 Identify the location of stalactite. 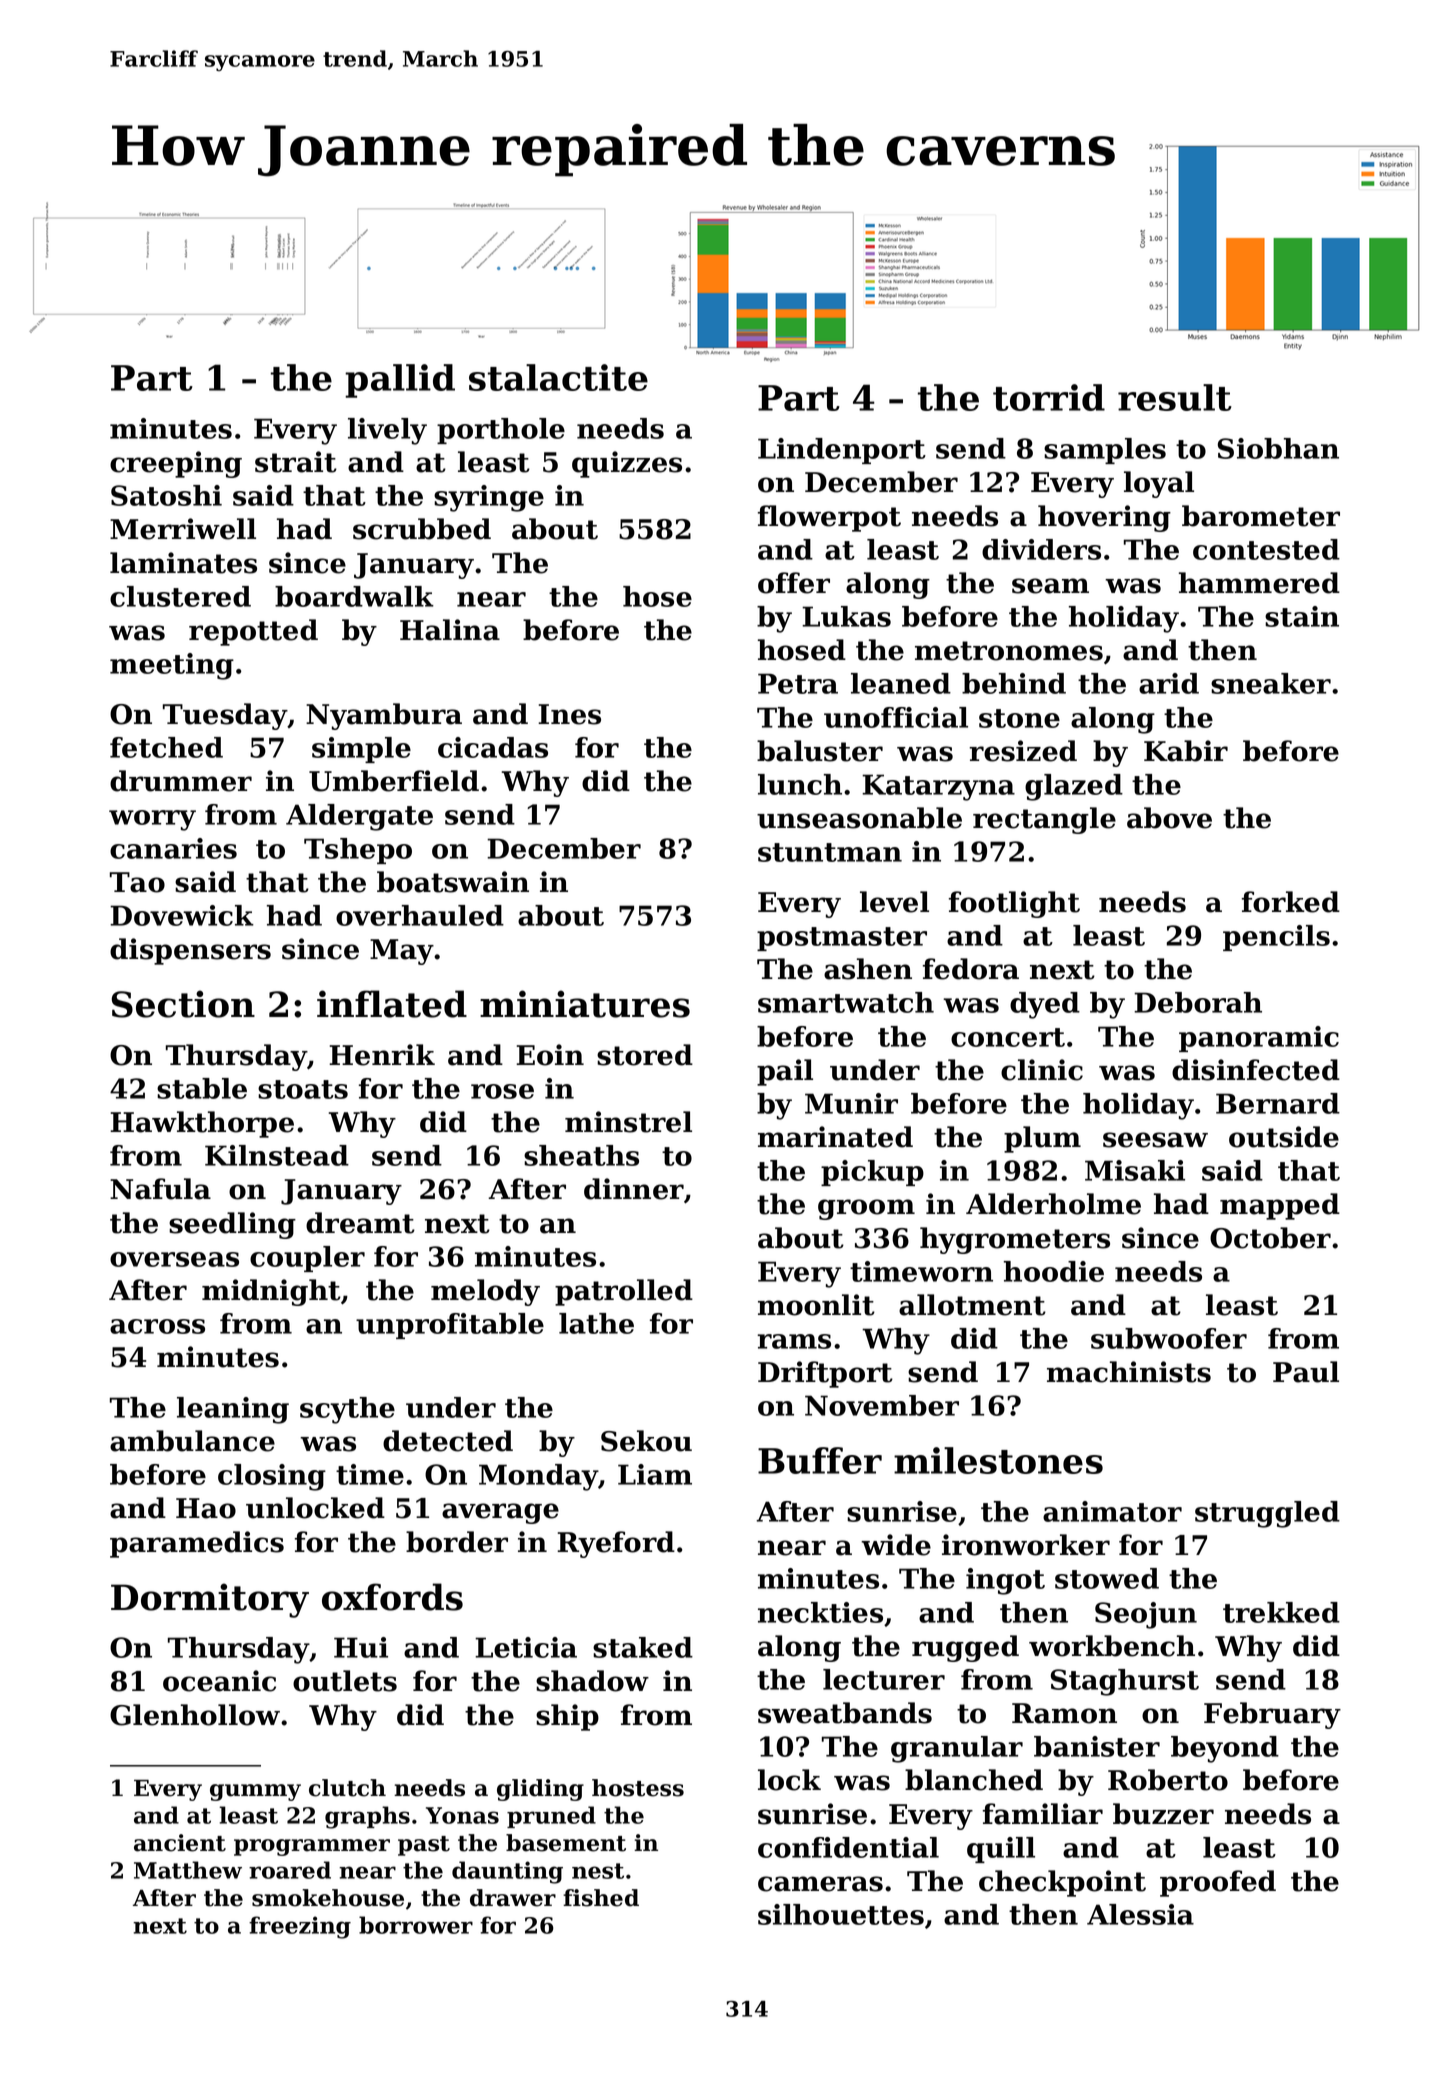
(558, 377).
